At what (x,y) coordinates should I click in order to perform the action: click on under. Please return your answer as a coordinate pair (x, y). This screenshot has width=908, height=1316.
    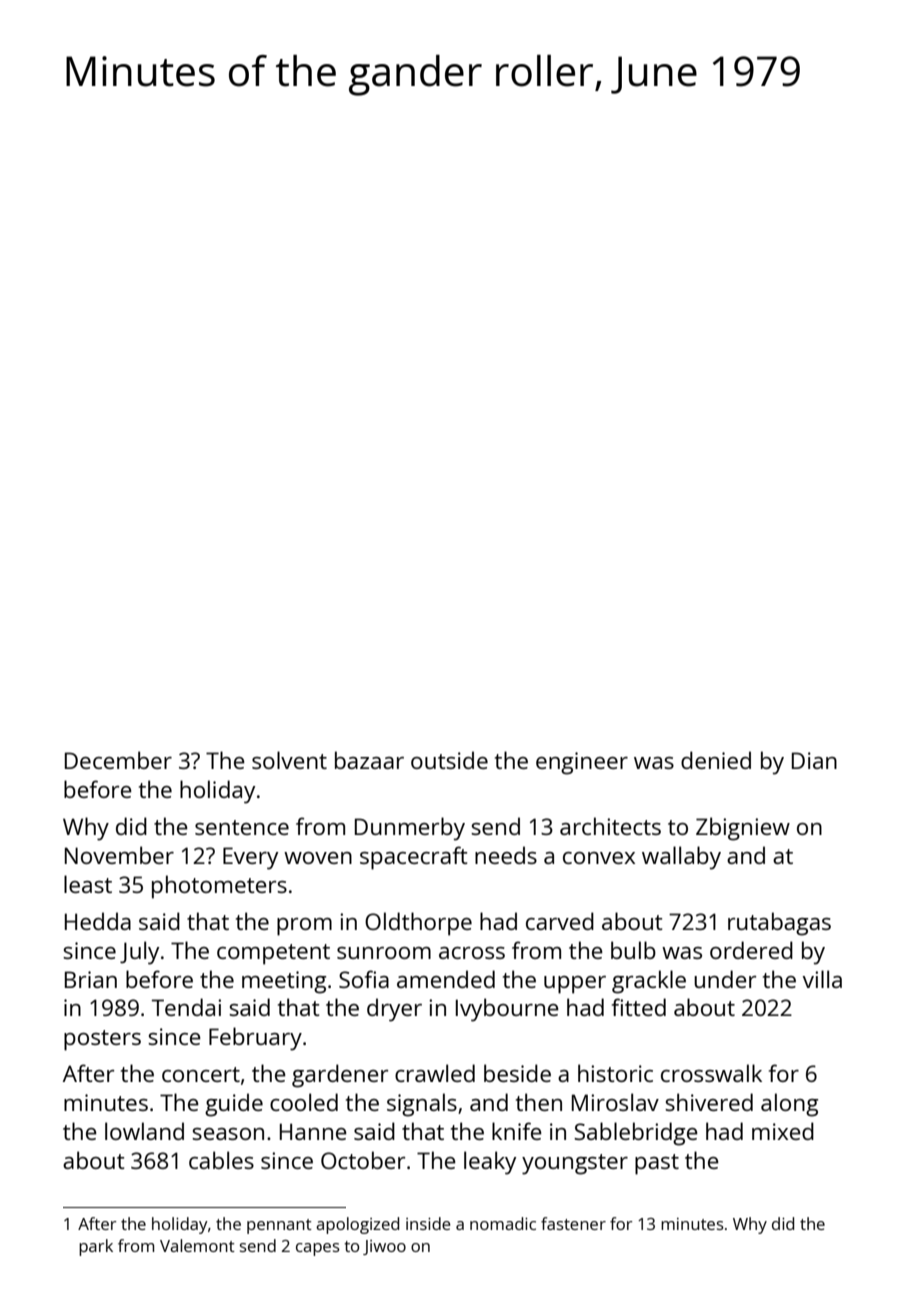
    Looking at the image, I should click on (725, 979).
